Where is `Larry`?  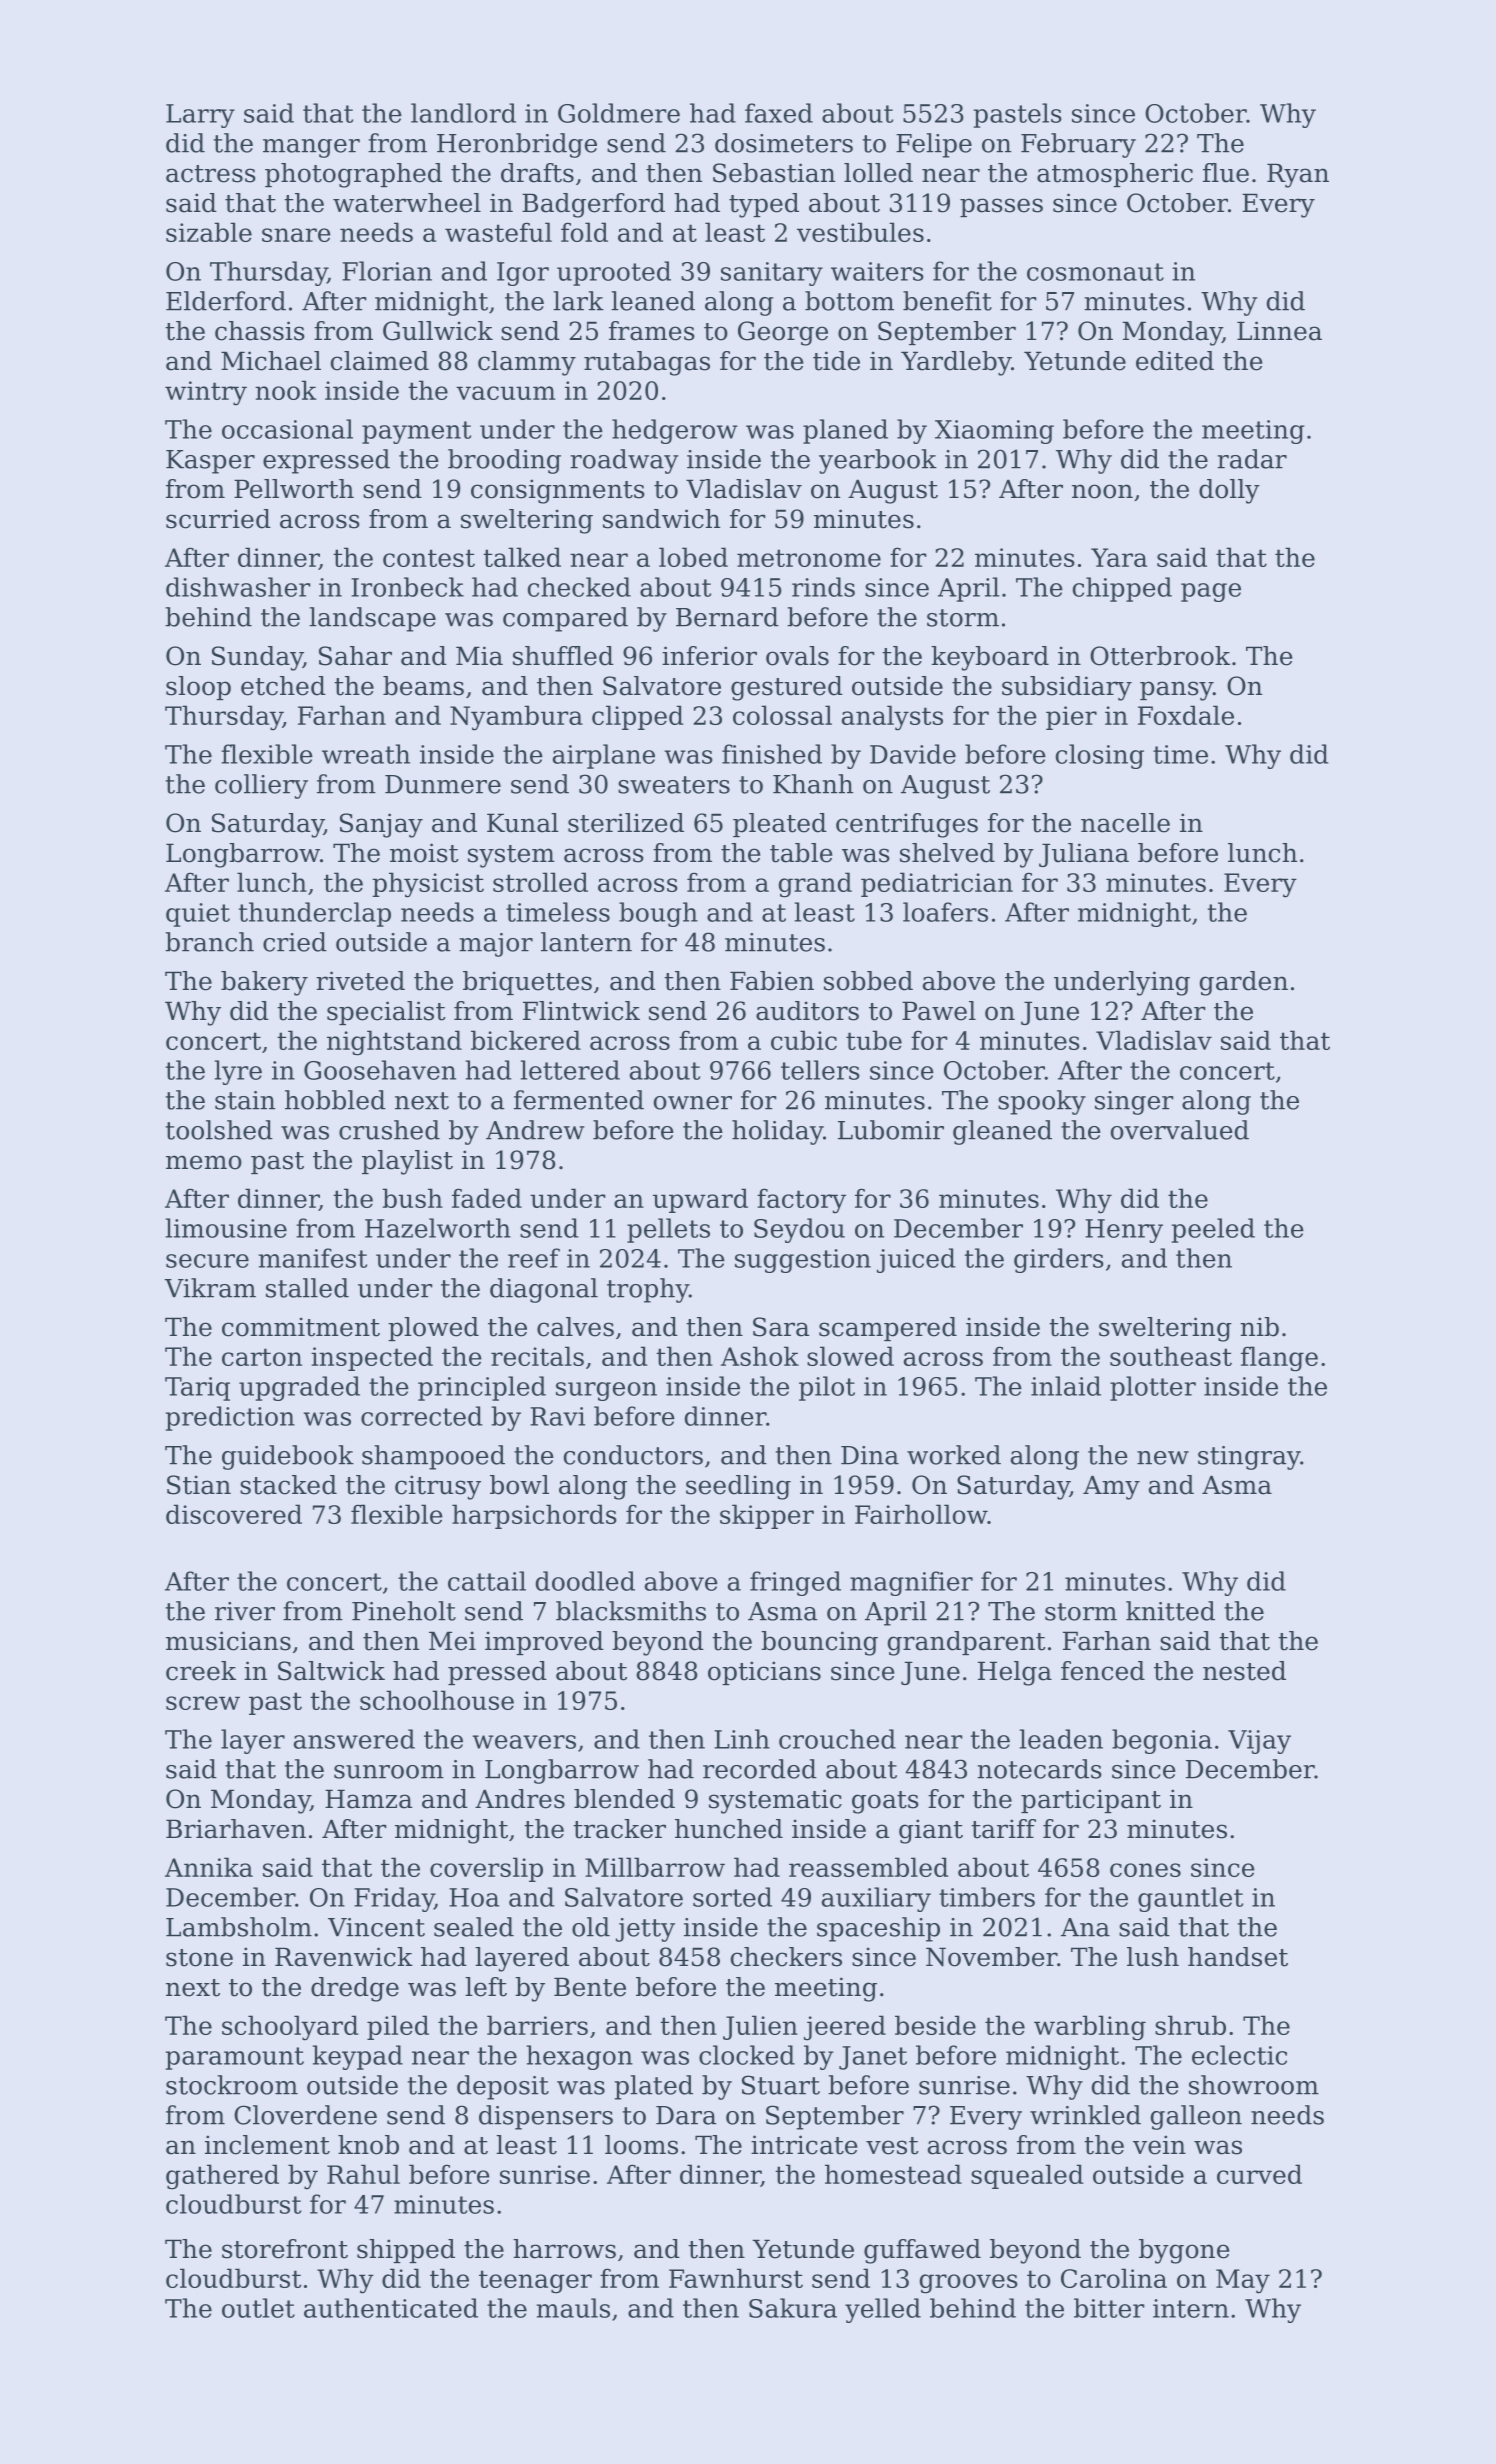 Larry is located at coordinates (200, 116).
